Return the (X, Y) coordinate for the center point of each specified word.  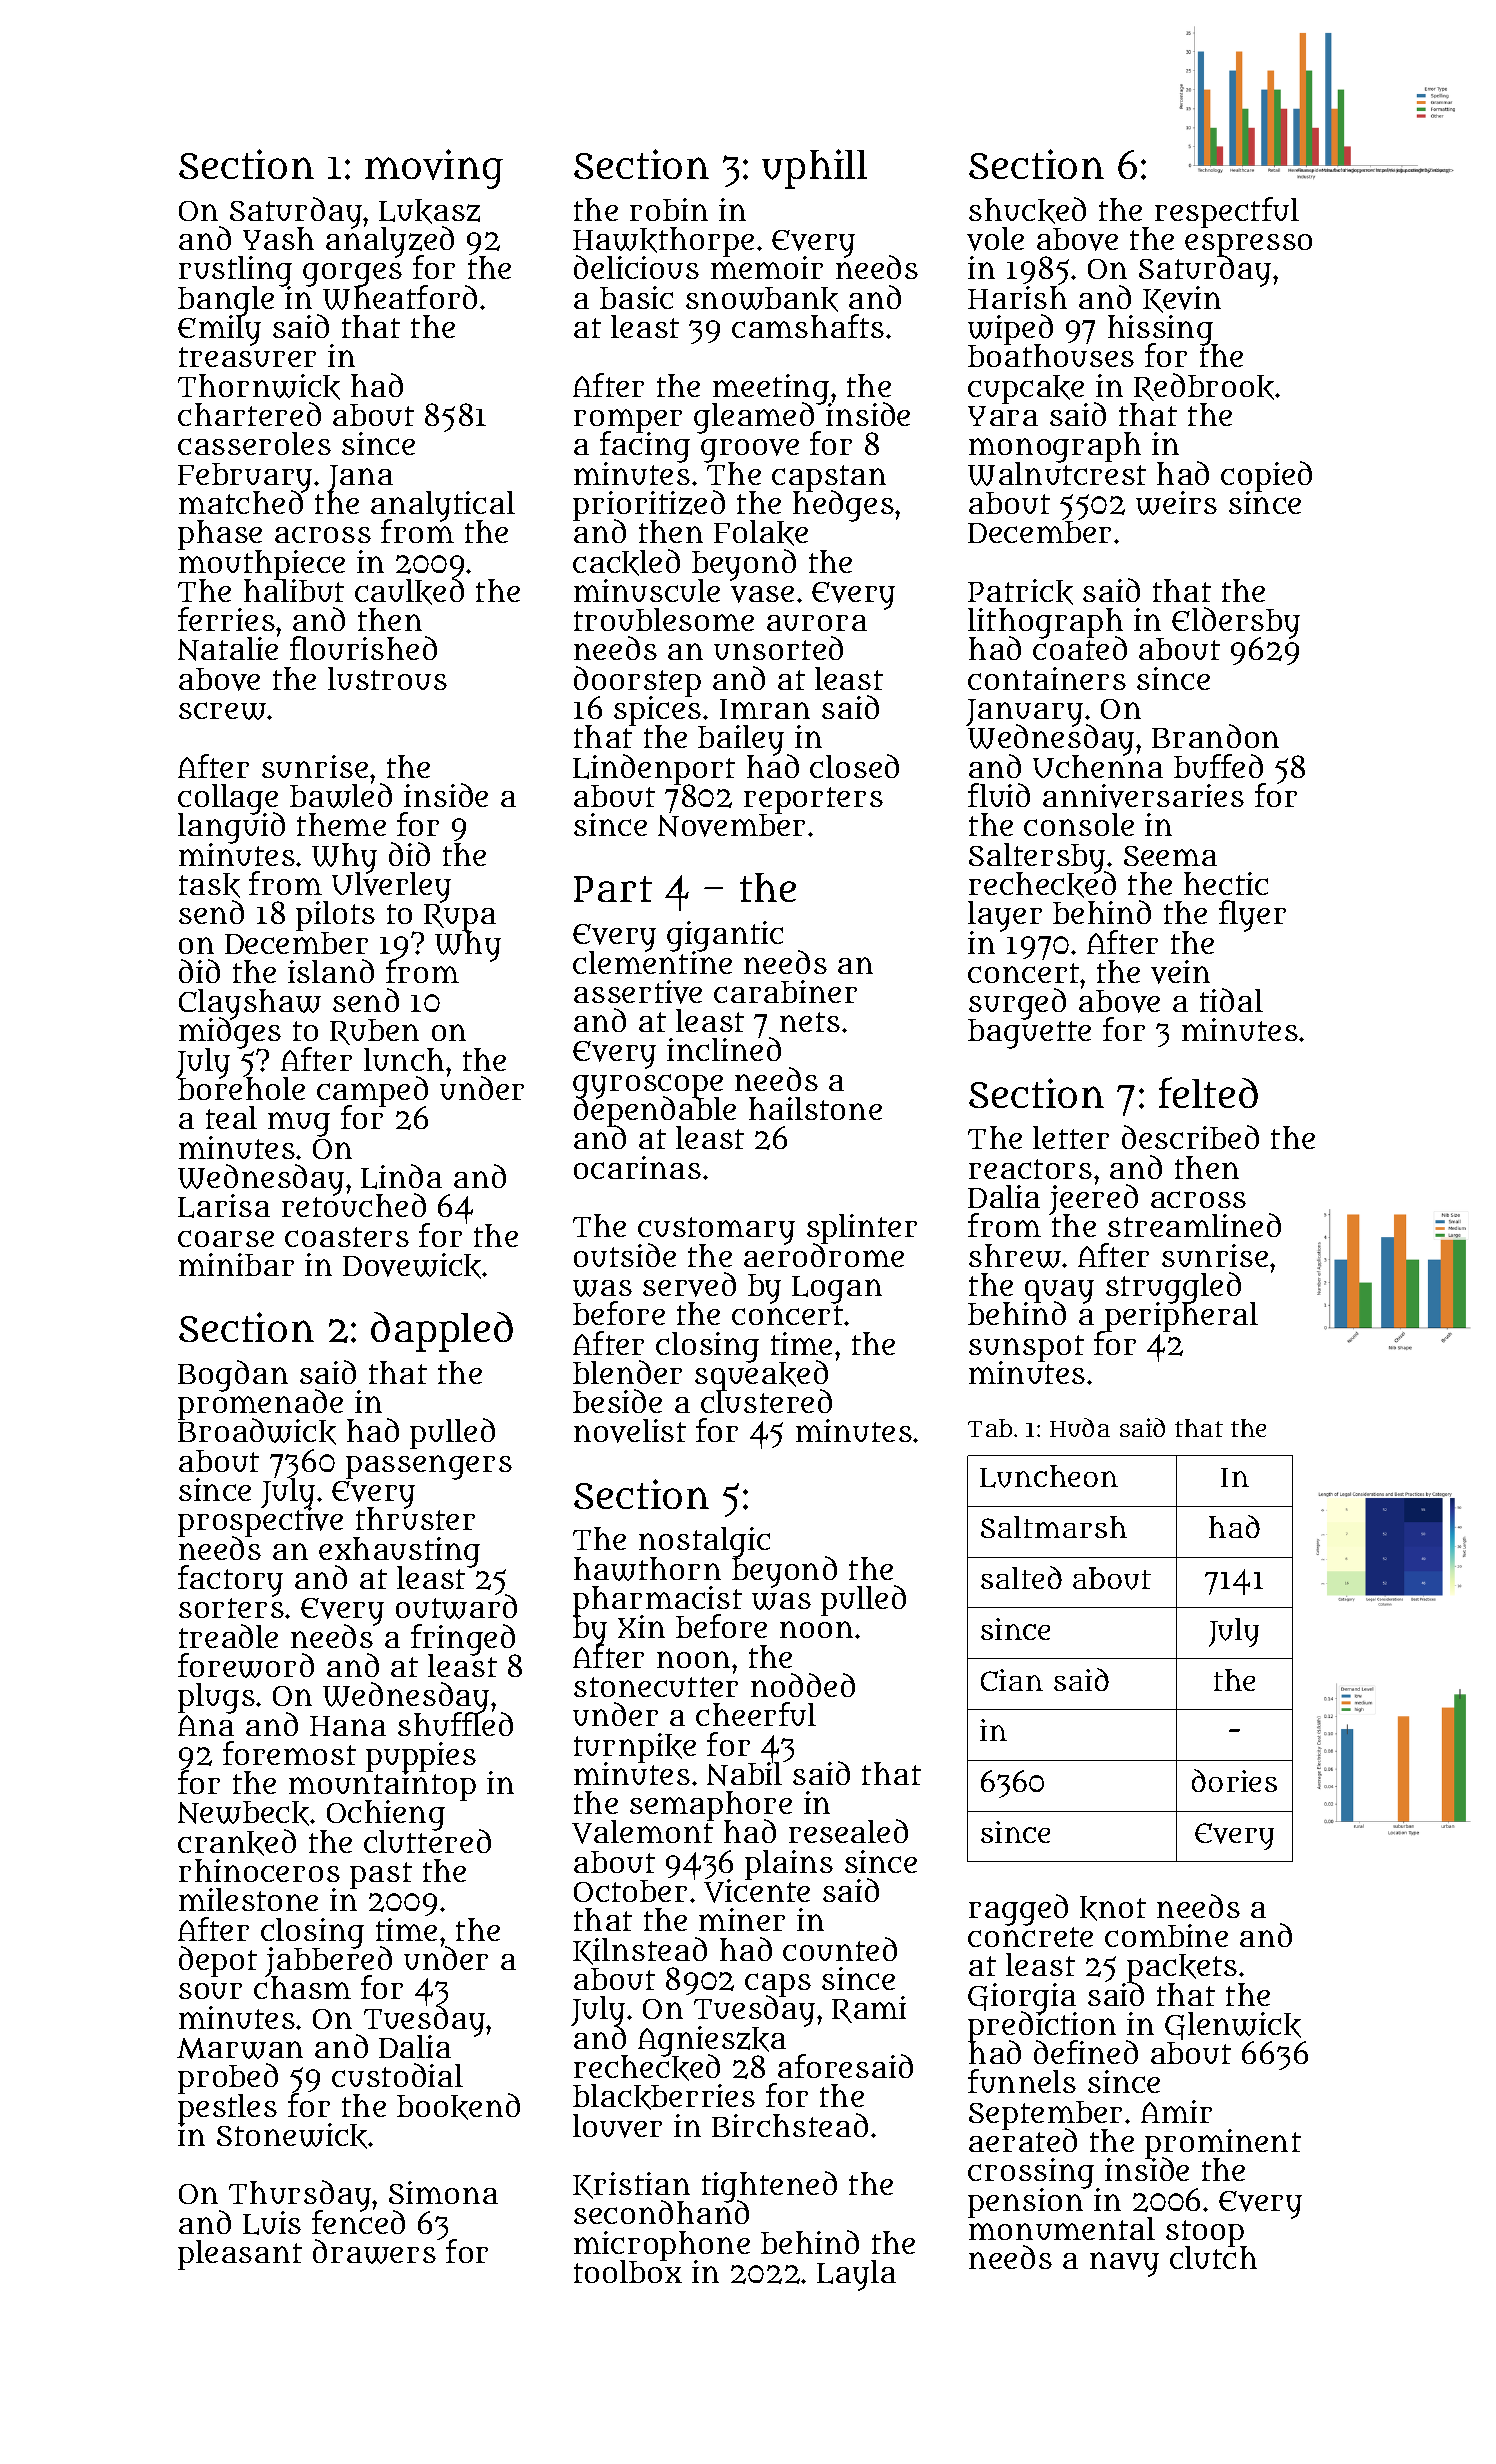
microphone (662, 2246)
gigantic (725, 936)
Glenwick (1233, 2026)
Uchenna (1098, 767)
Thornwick (259, 387)
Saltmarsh (1054, 1527)
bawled (341, 796)
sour (210, 1991)
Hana (348, 1726)
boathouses (1051, 356)
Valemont (642, 1833)
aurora (817, 623)
